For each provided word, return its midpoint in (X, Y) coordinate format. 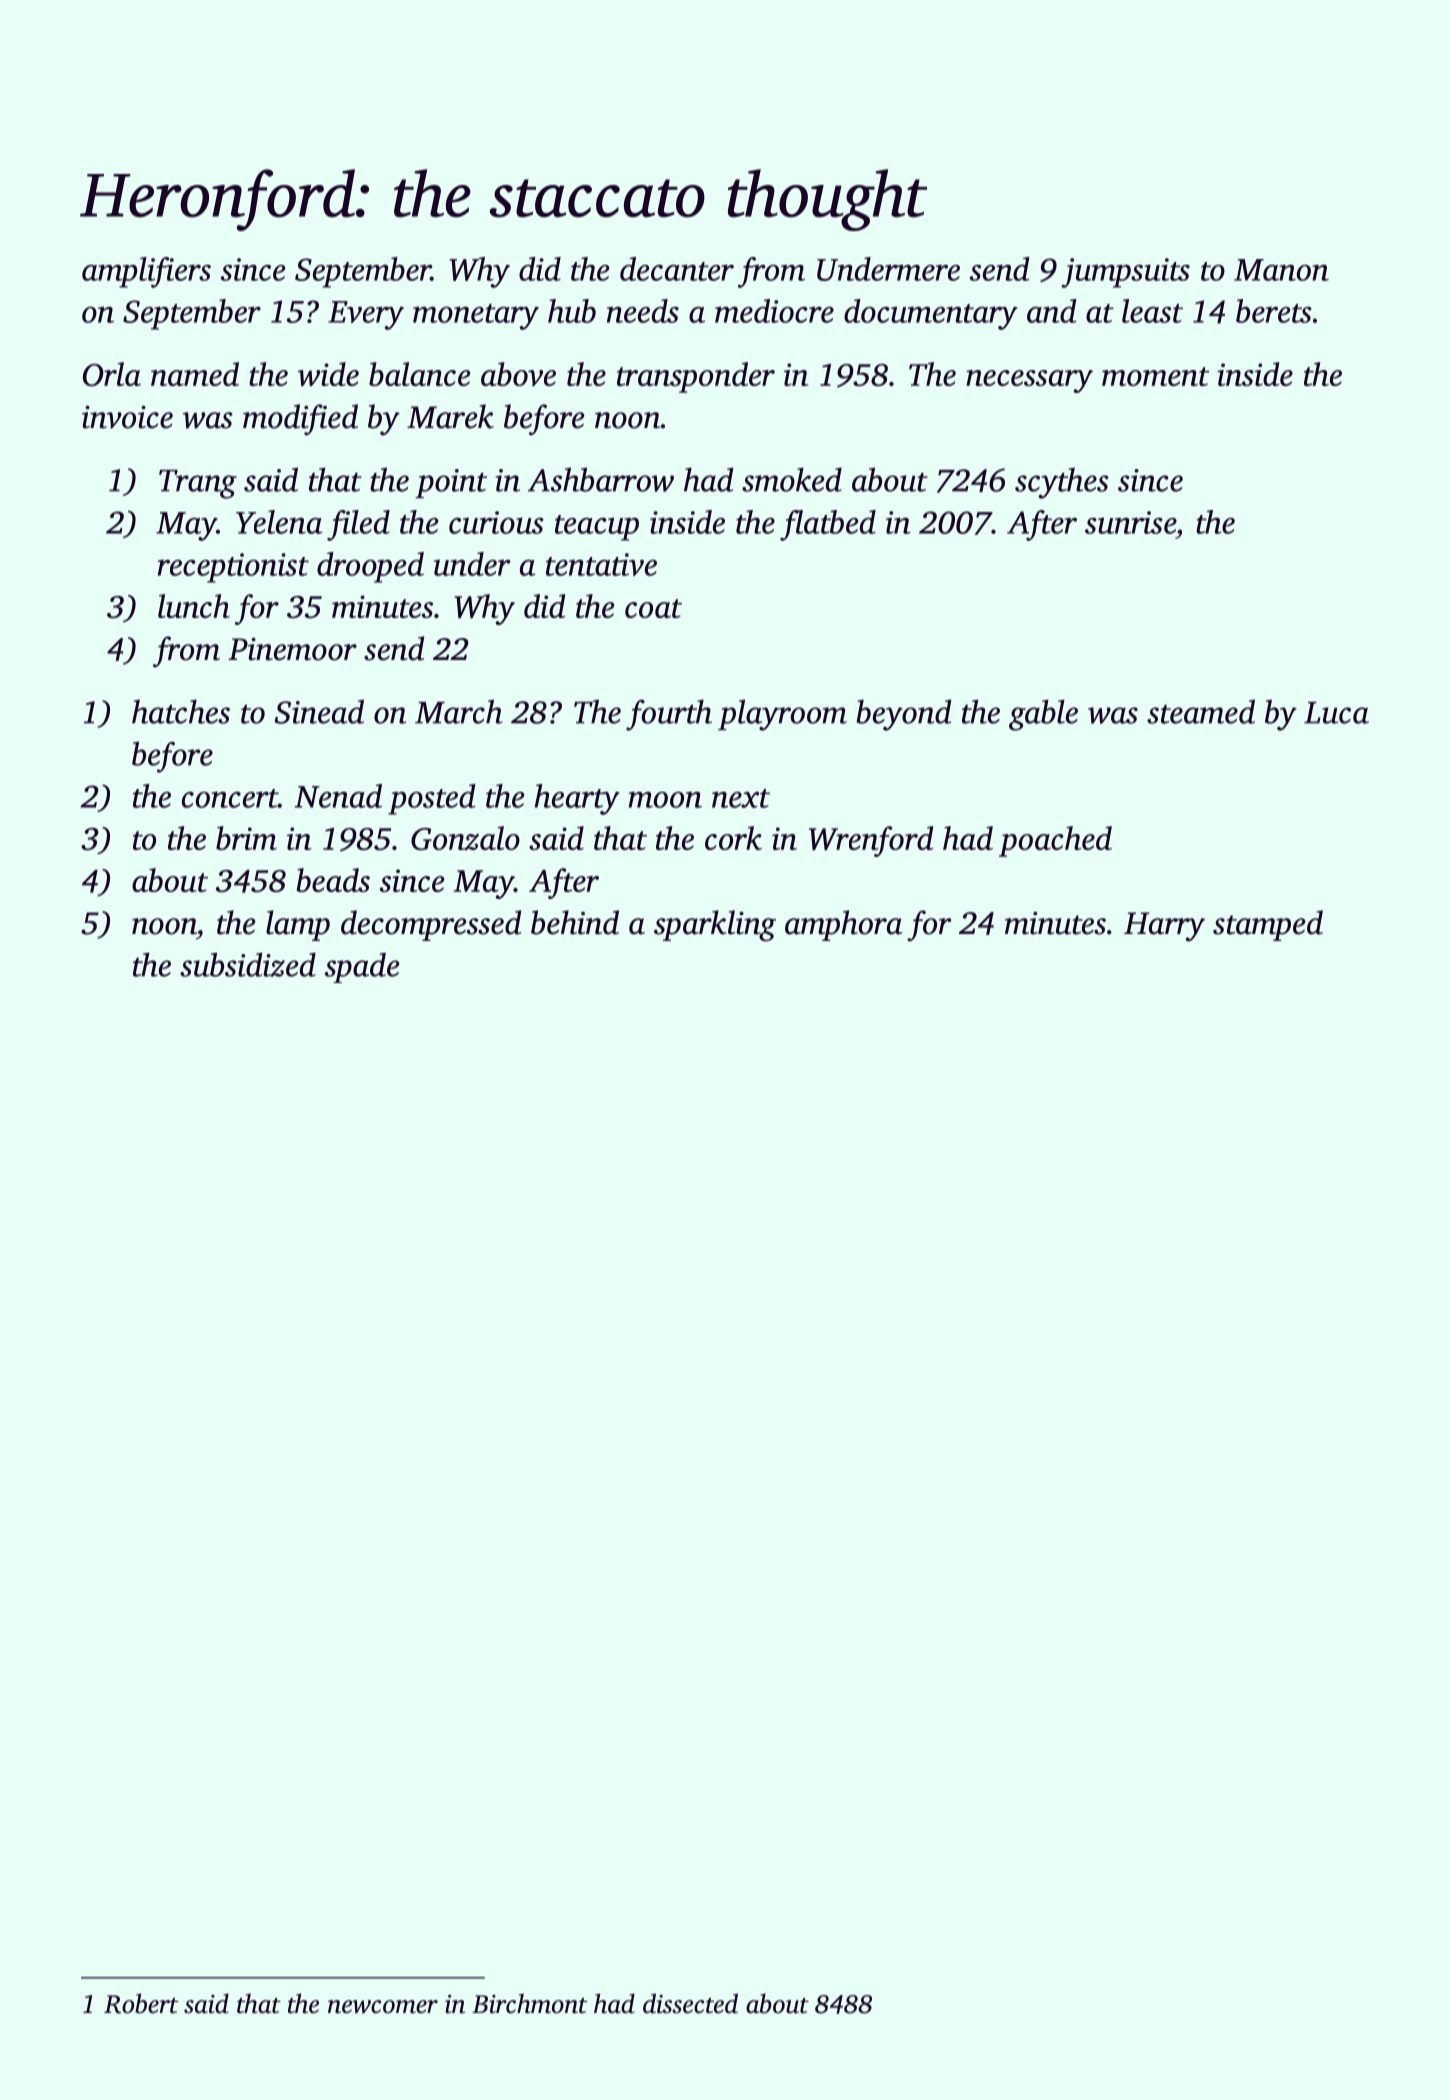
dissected (690, 2003)
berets (1274, 311)
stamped (1268, 925)
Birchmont (529, 2003)
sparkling (715, 926)
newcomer (383, 2007)
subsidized (248, 964)
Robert (141, 2003)
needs (643, 311)
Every (366, 315)
